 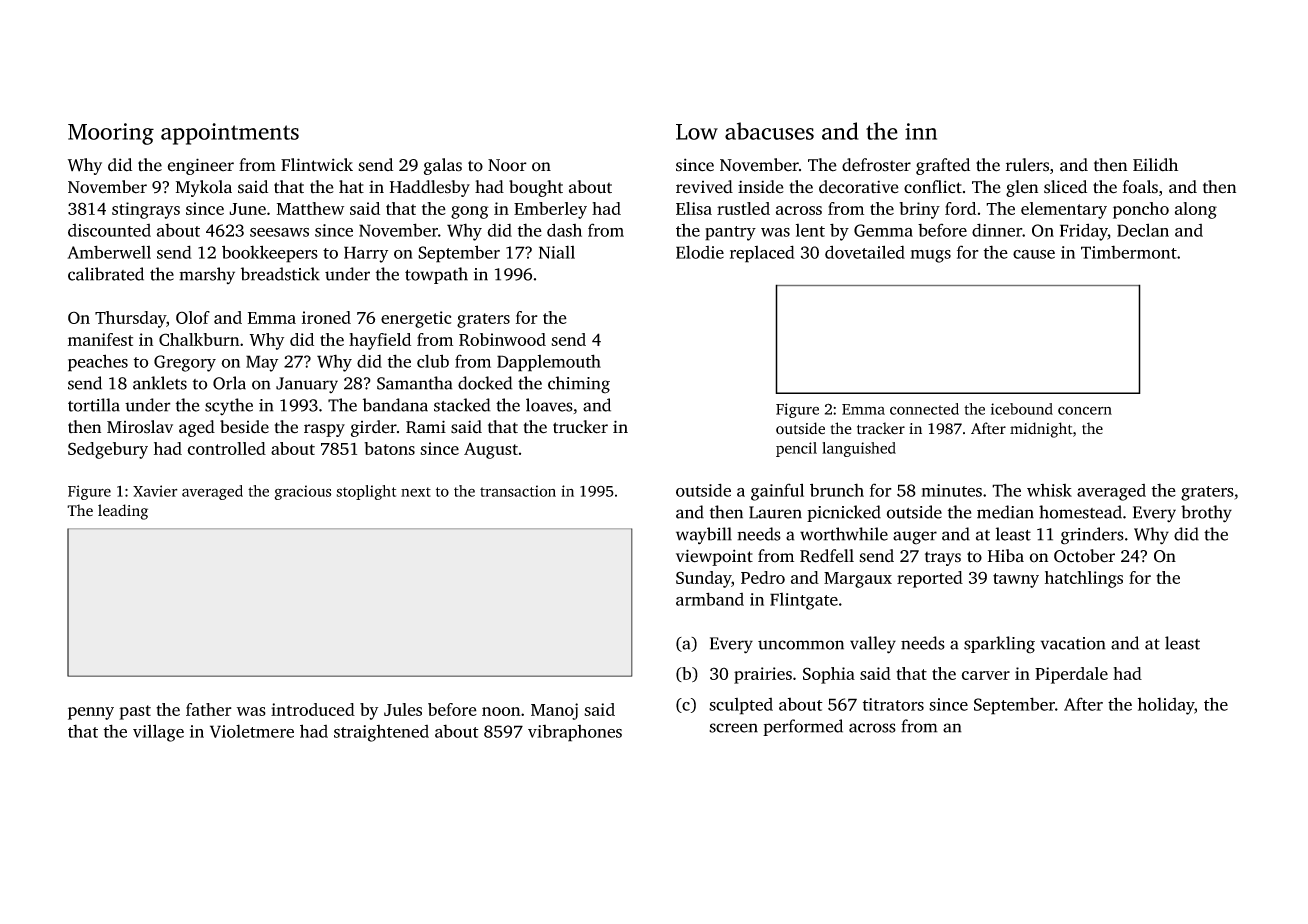 I want to click on leading, so click(x=123, y=512).
